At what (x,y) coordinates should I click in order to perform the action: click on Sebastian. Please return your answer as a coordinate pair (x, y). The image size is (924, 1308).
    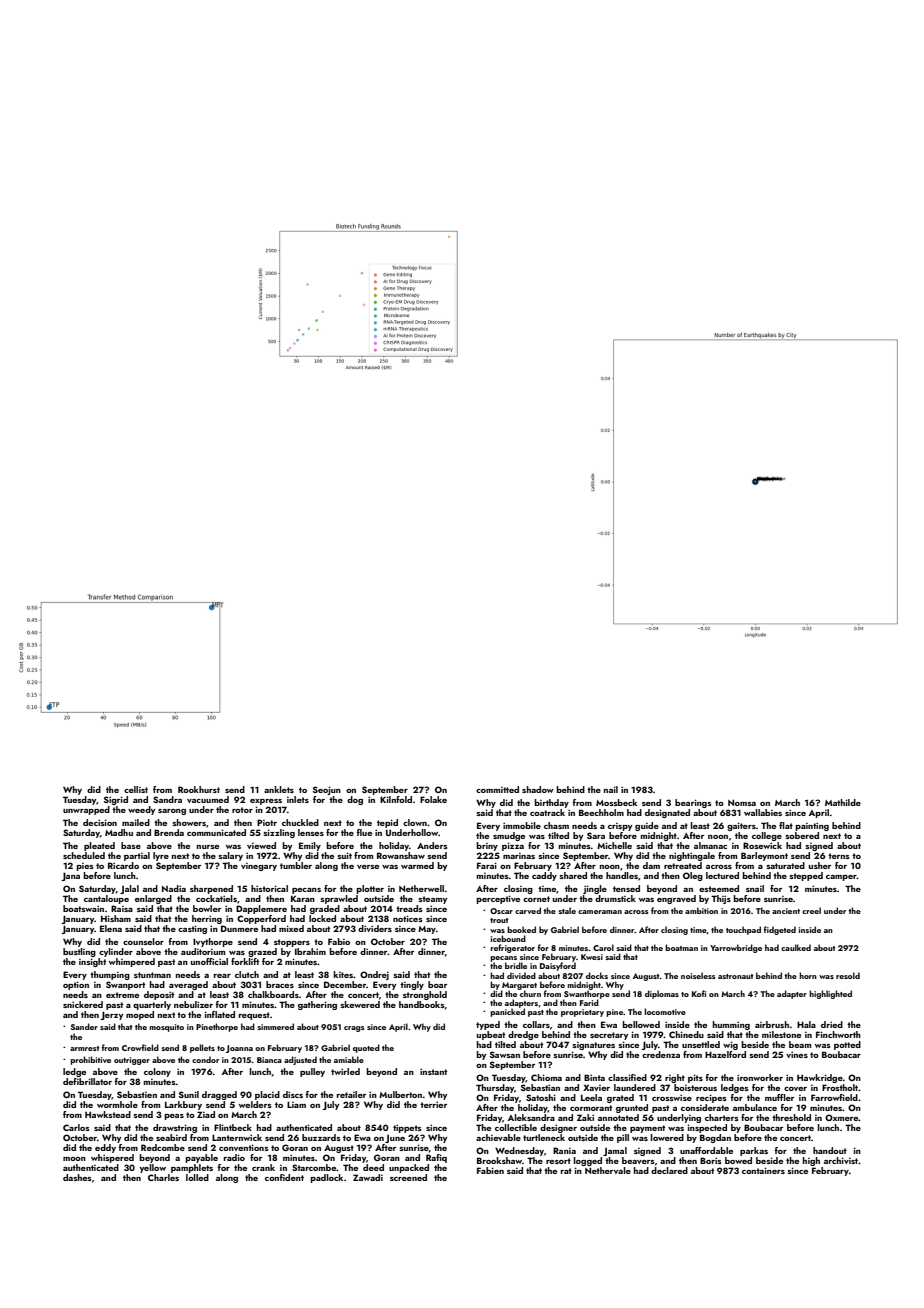
    Looking at the image, I should click on (540, 1087).
